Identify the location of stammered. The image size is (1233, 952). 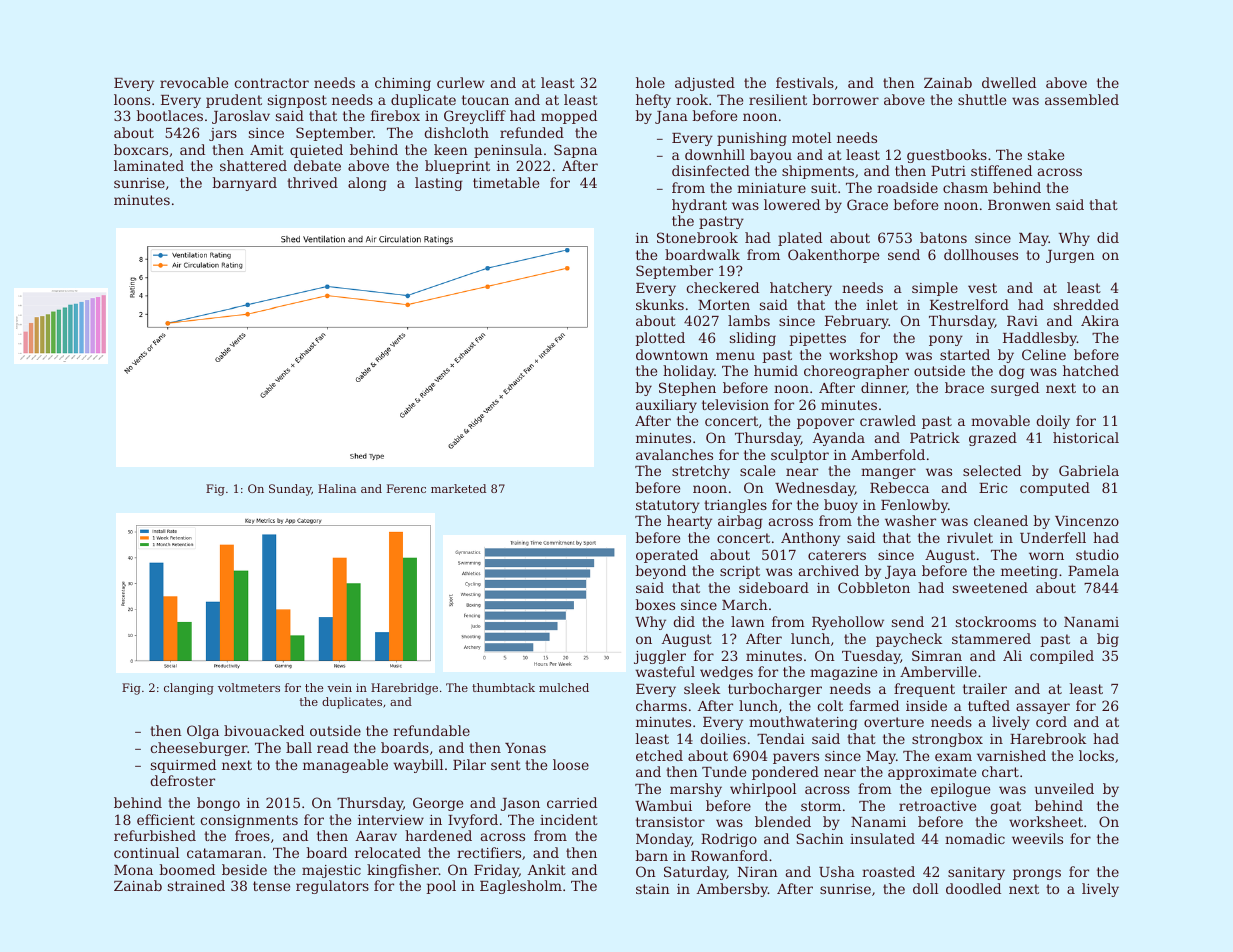
(991, 638).
